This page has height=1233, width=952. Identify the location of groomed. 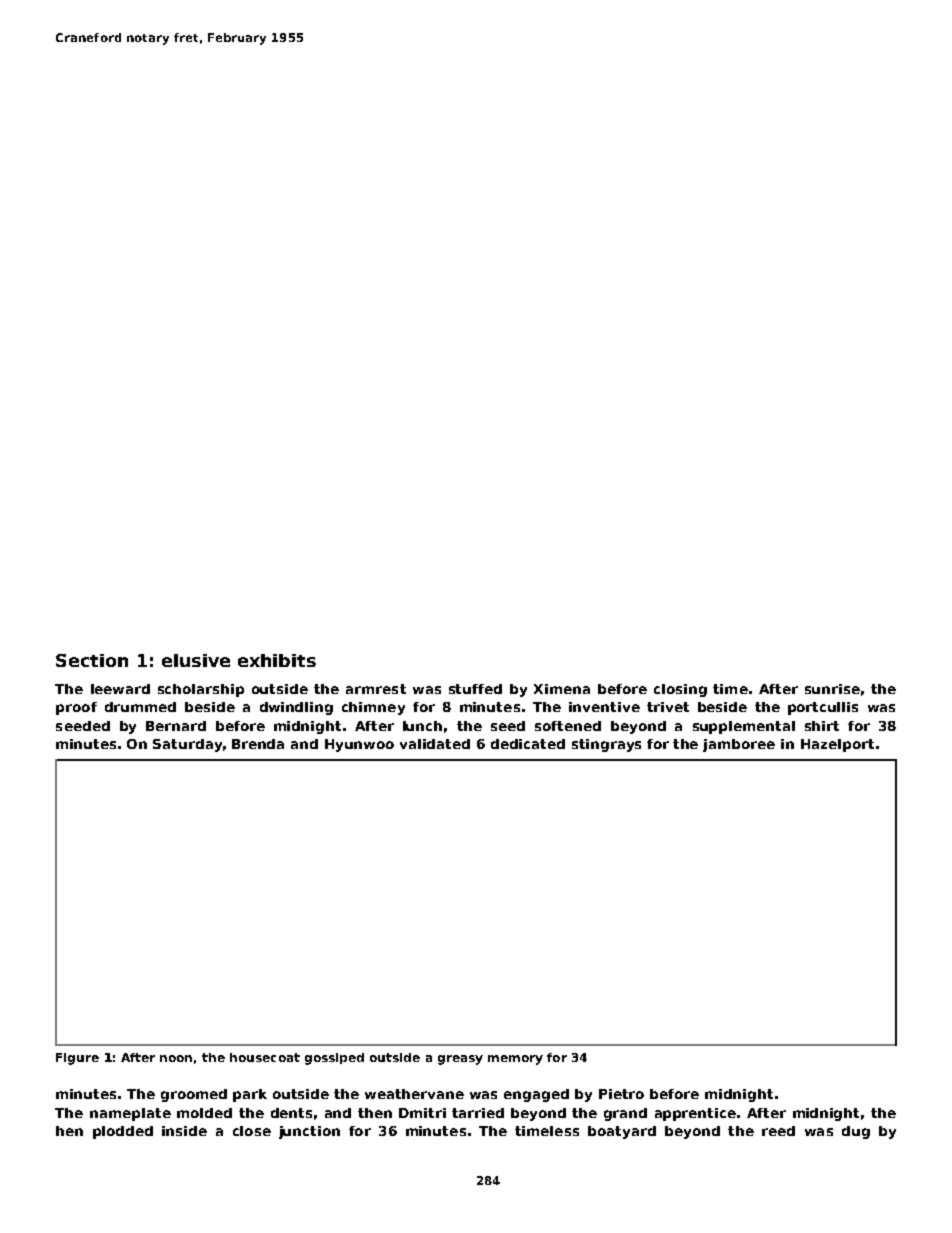
(194, 1095).
